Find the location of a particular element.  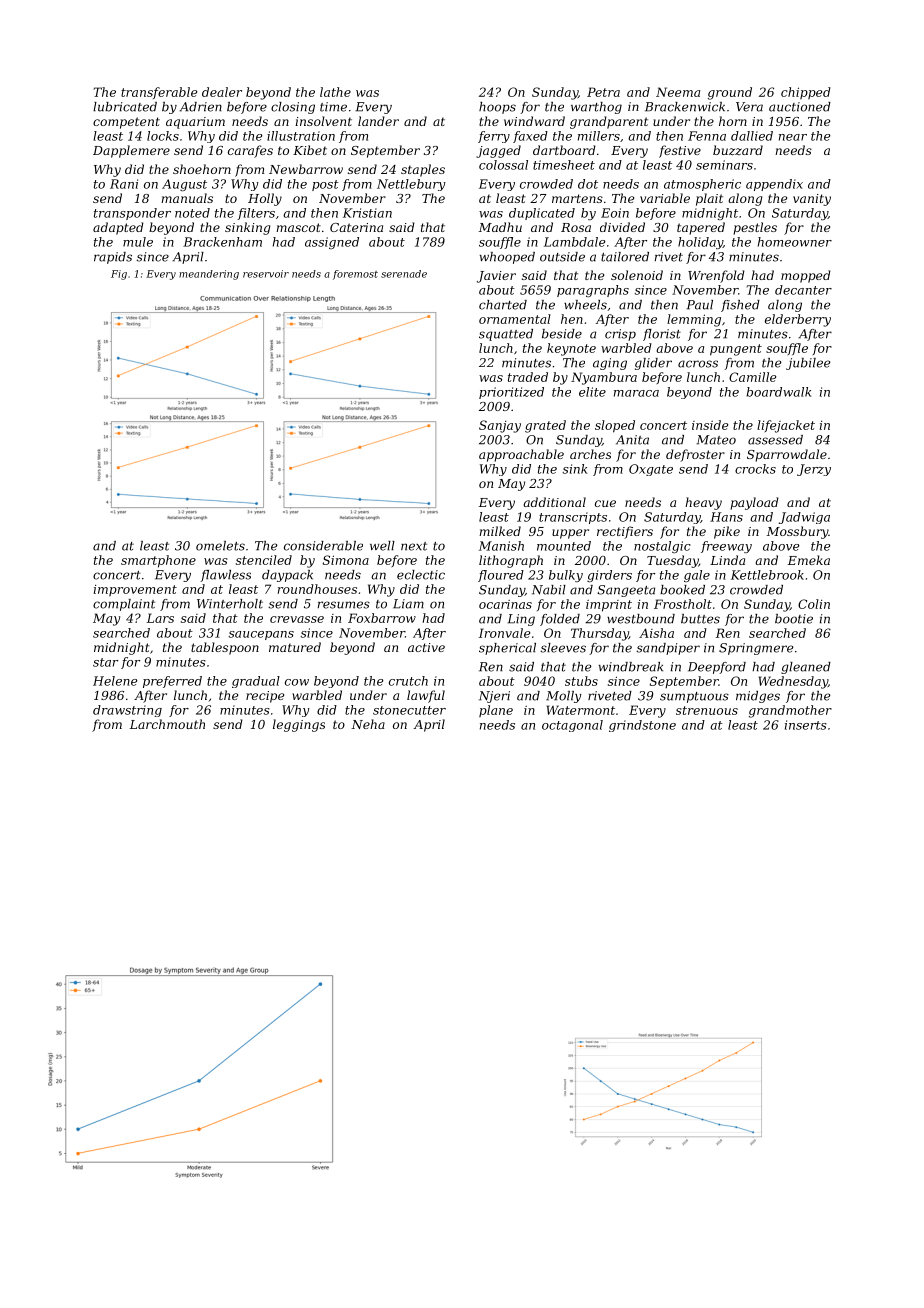

lathe is located at coordinates (335, 92).
